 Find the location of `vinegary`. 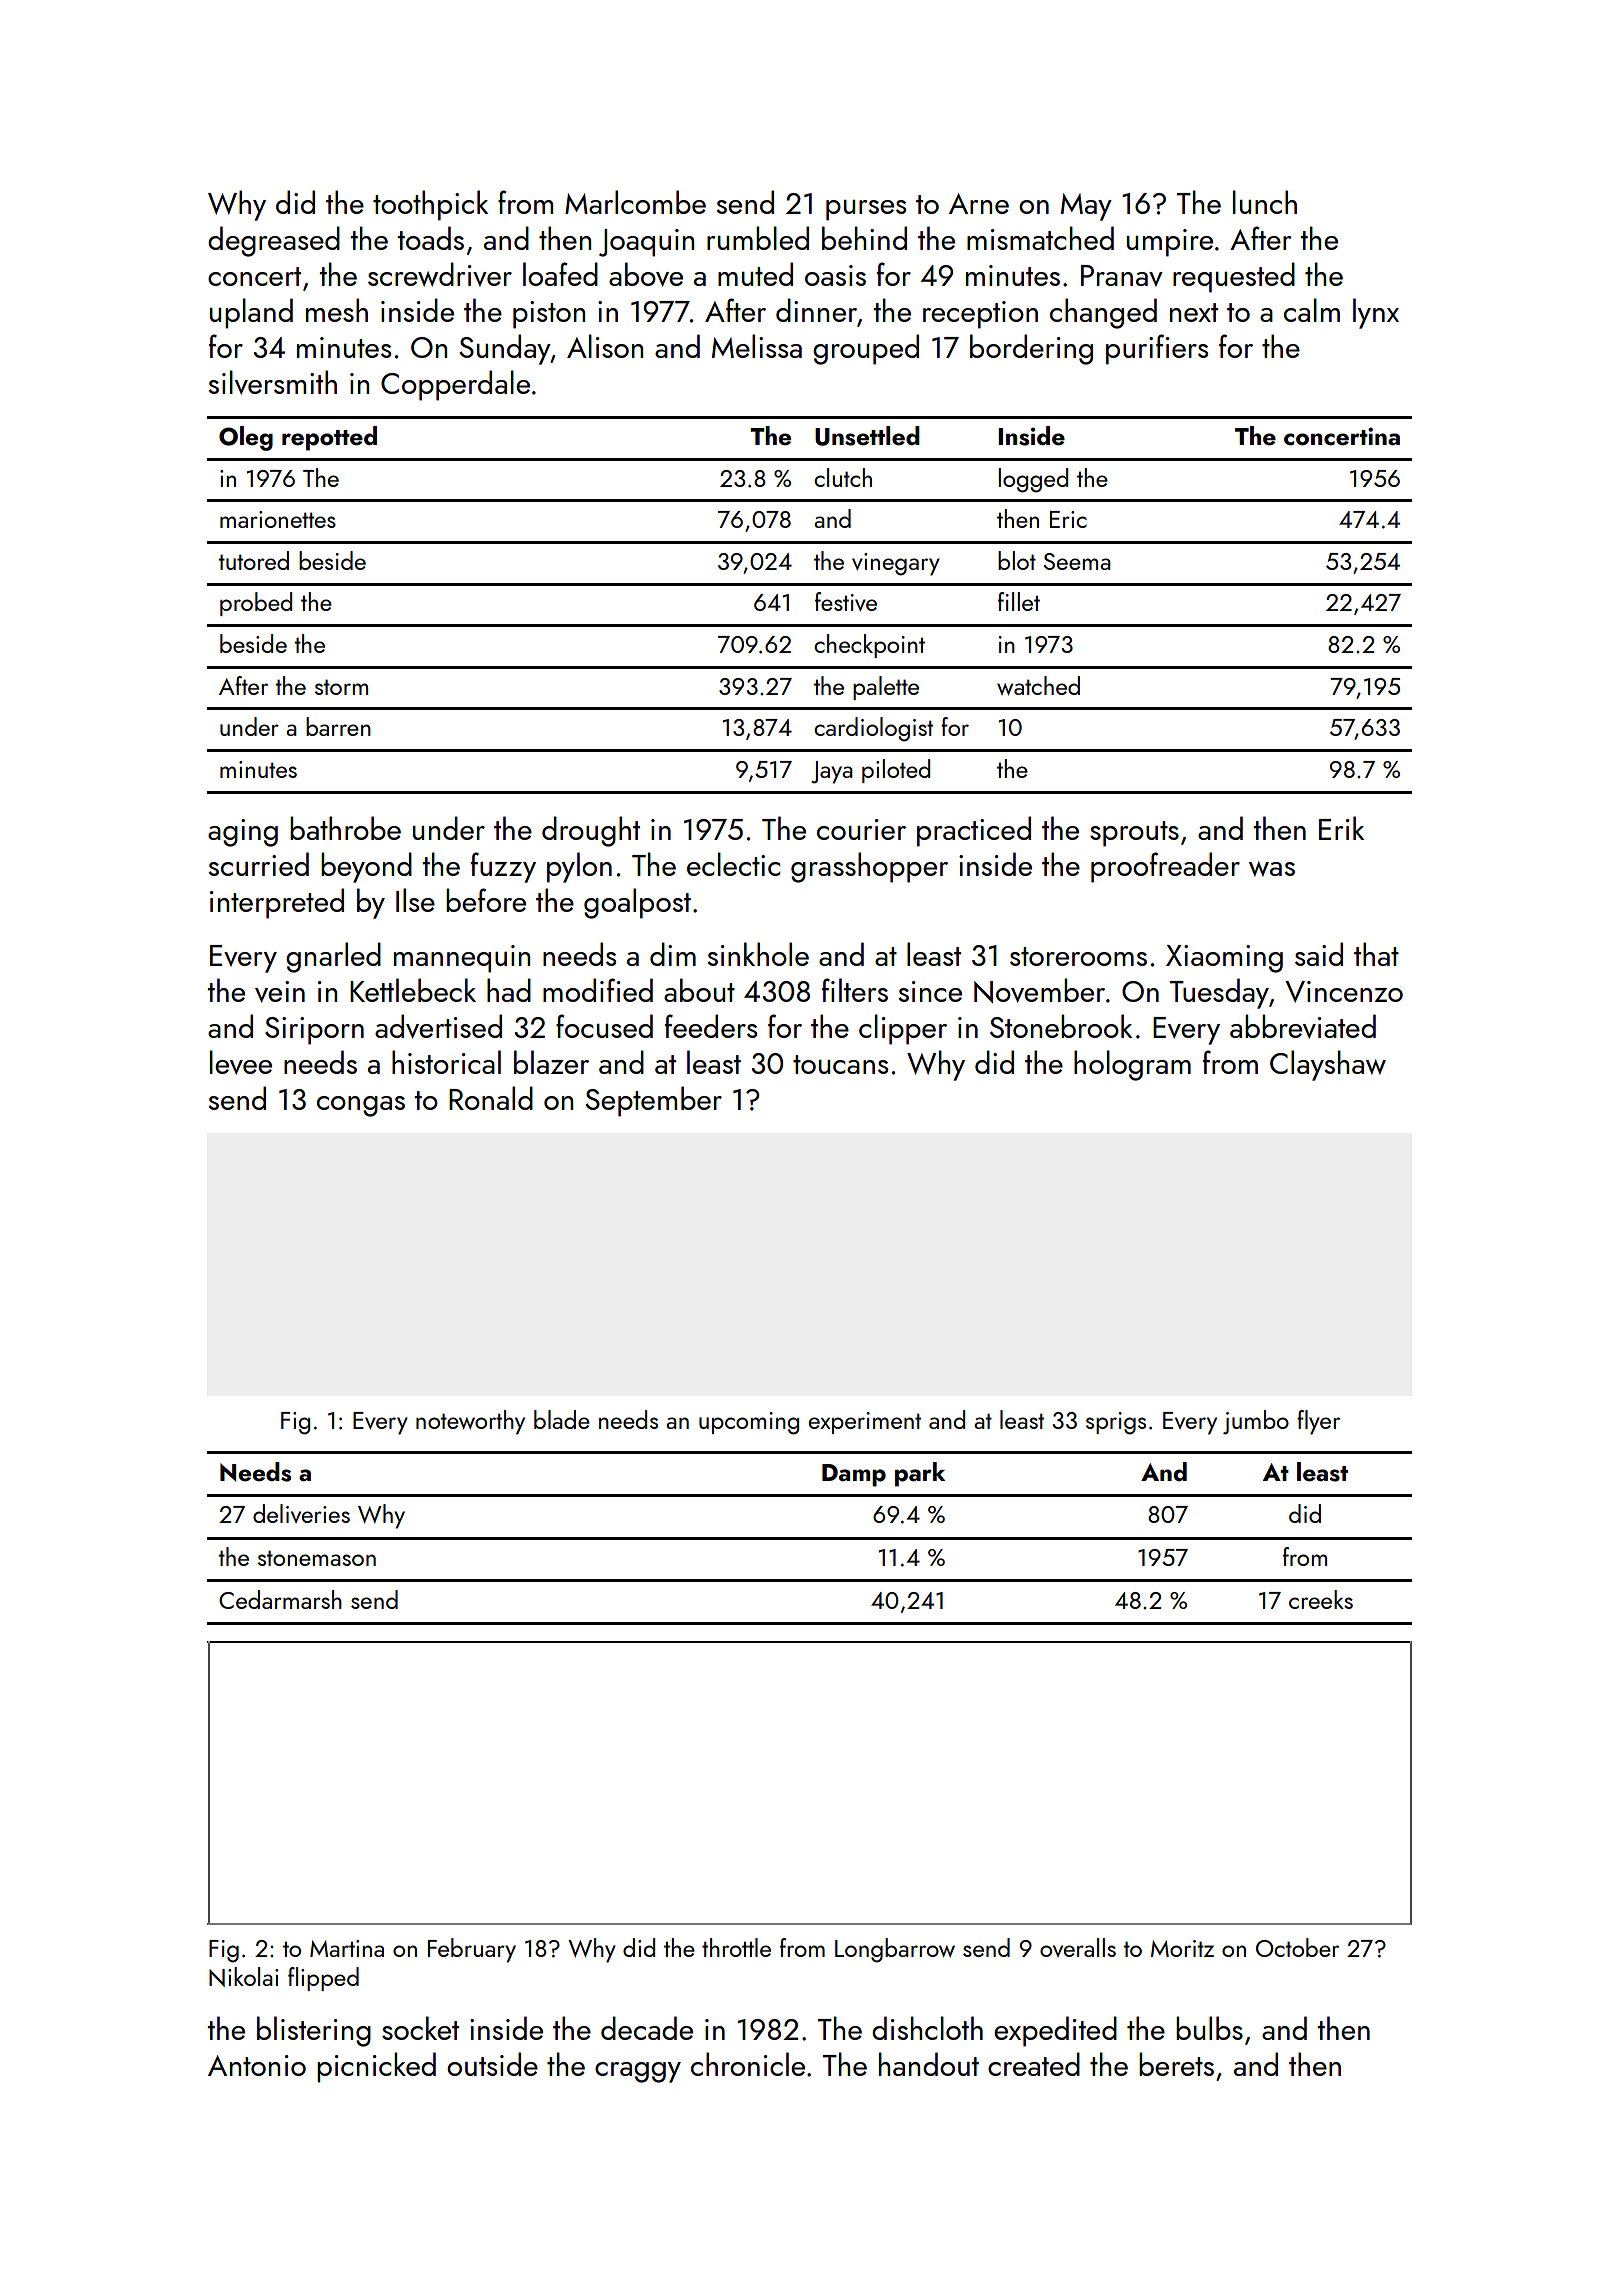

vinegary is located at coordinates (896, 564).
